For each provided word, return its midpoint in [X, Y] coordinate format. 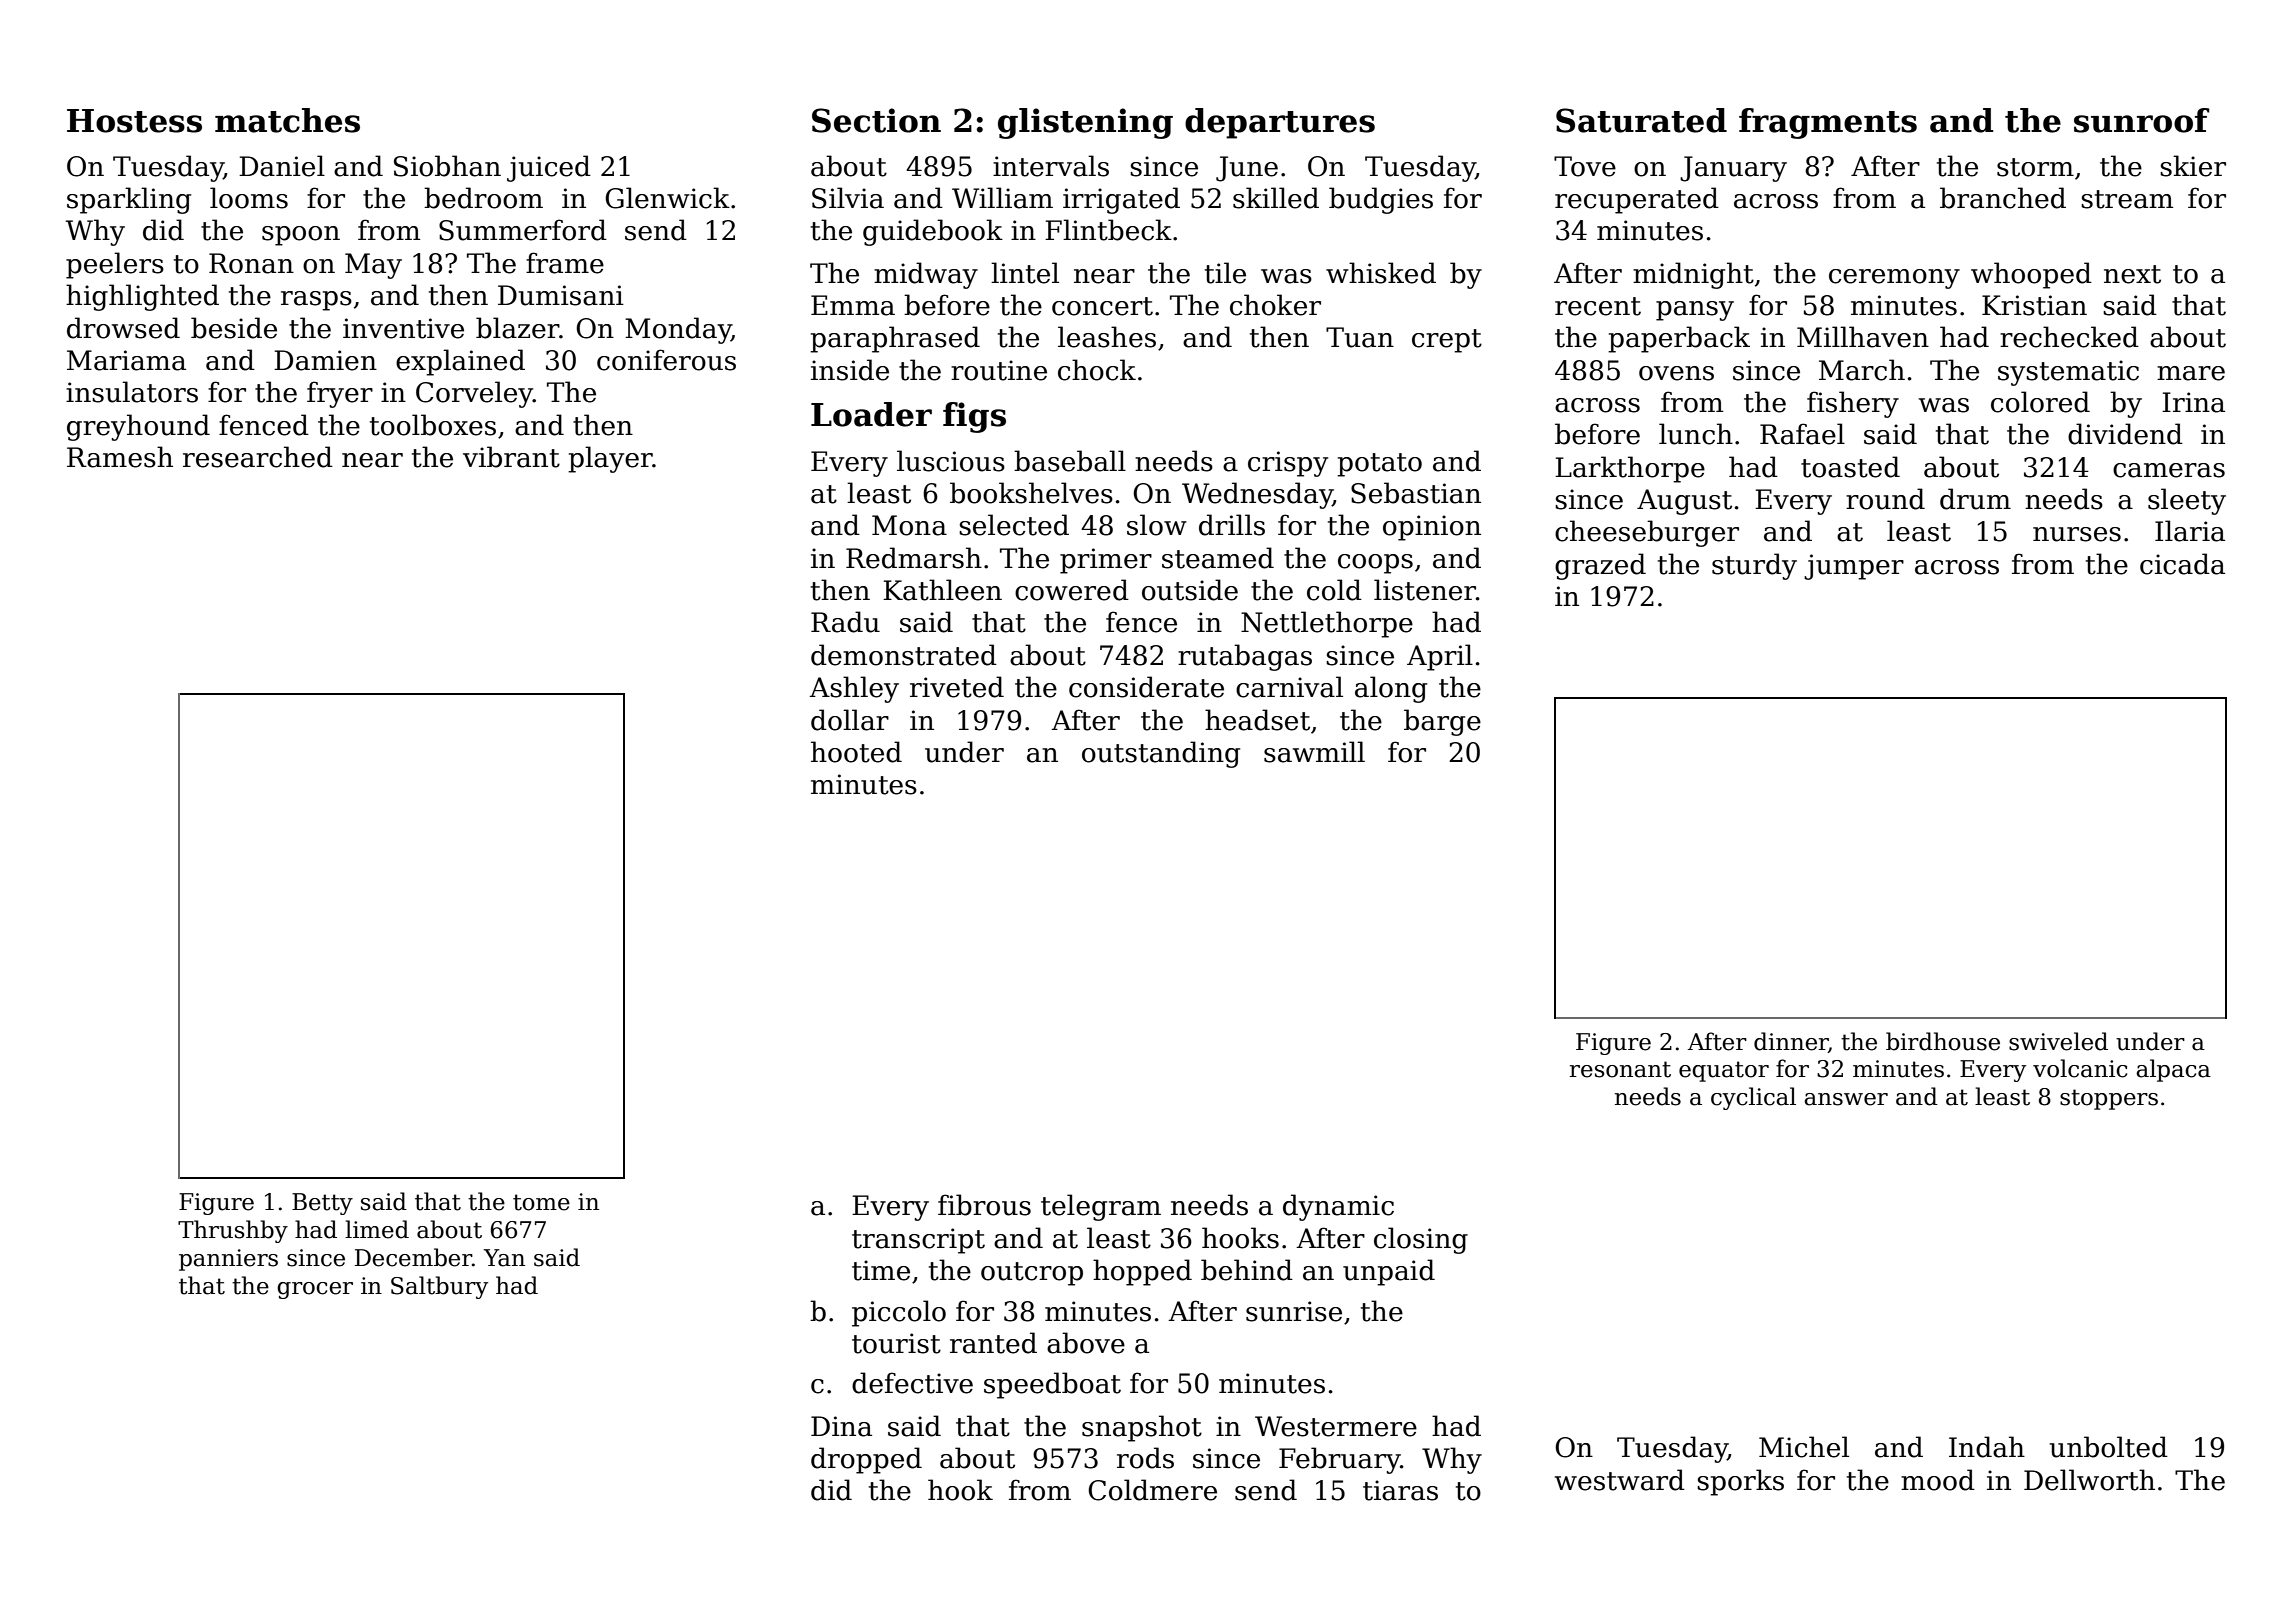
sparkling [129, 200]
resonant [1620, 1069]
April [1440, 657]
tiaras [1400, 1490]
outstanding [1161, 754]
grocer [315, 1290]
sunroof [2142, 120]
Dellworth [2089, 1480]
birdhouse [1943, 1041]
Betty [322, 1204]
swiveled [2058, 1041]
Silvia [848, 198]
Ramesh [120, 457]
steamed [1218, 558]
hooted [856, 752]
